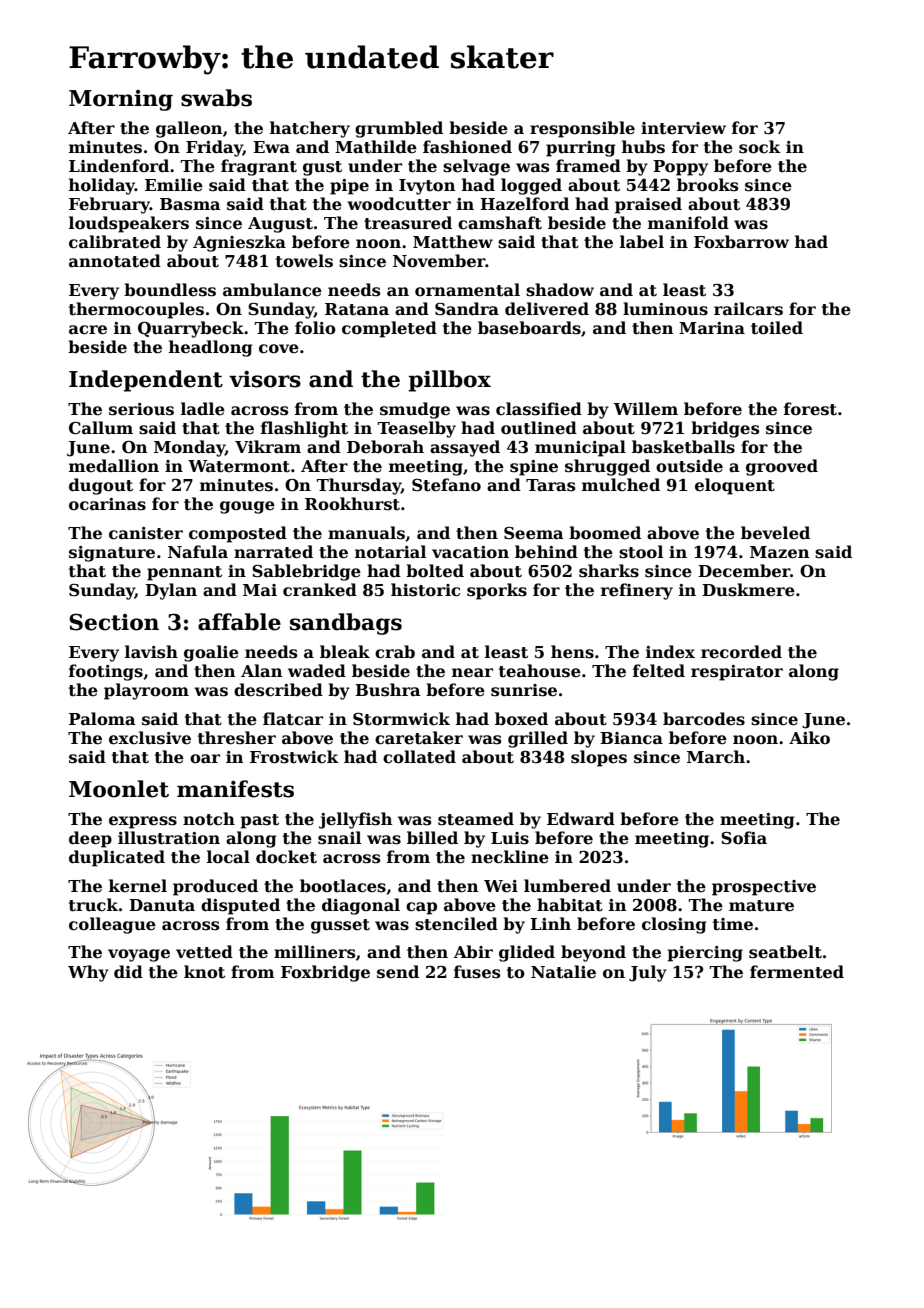 The width and height of the screenshot is (924, 1308). What do you see at coordinates (725, 429) in the screenshot?
I see `bridges` at bounding box center [725, 429].
